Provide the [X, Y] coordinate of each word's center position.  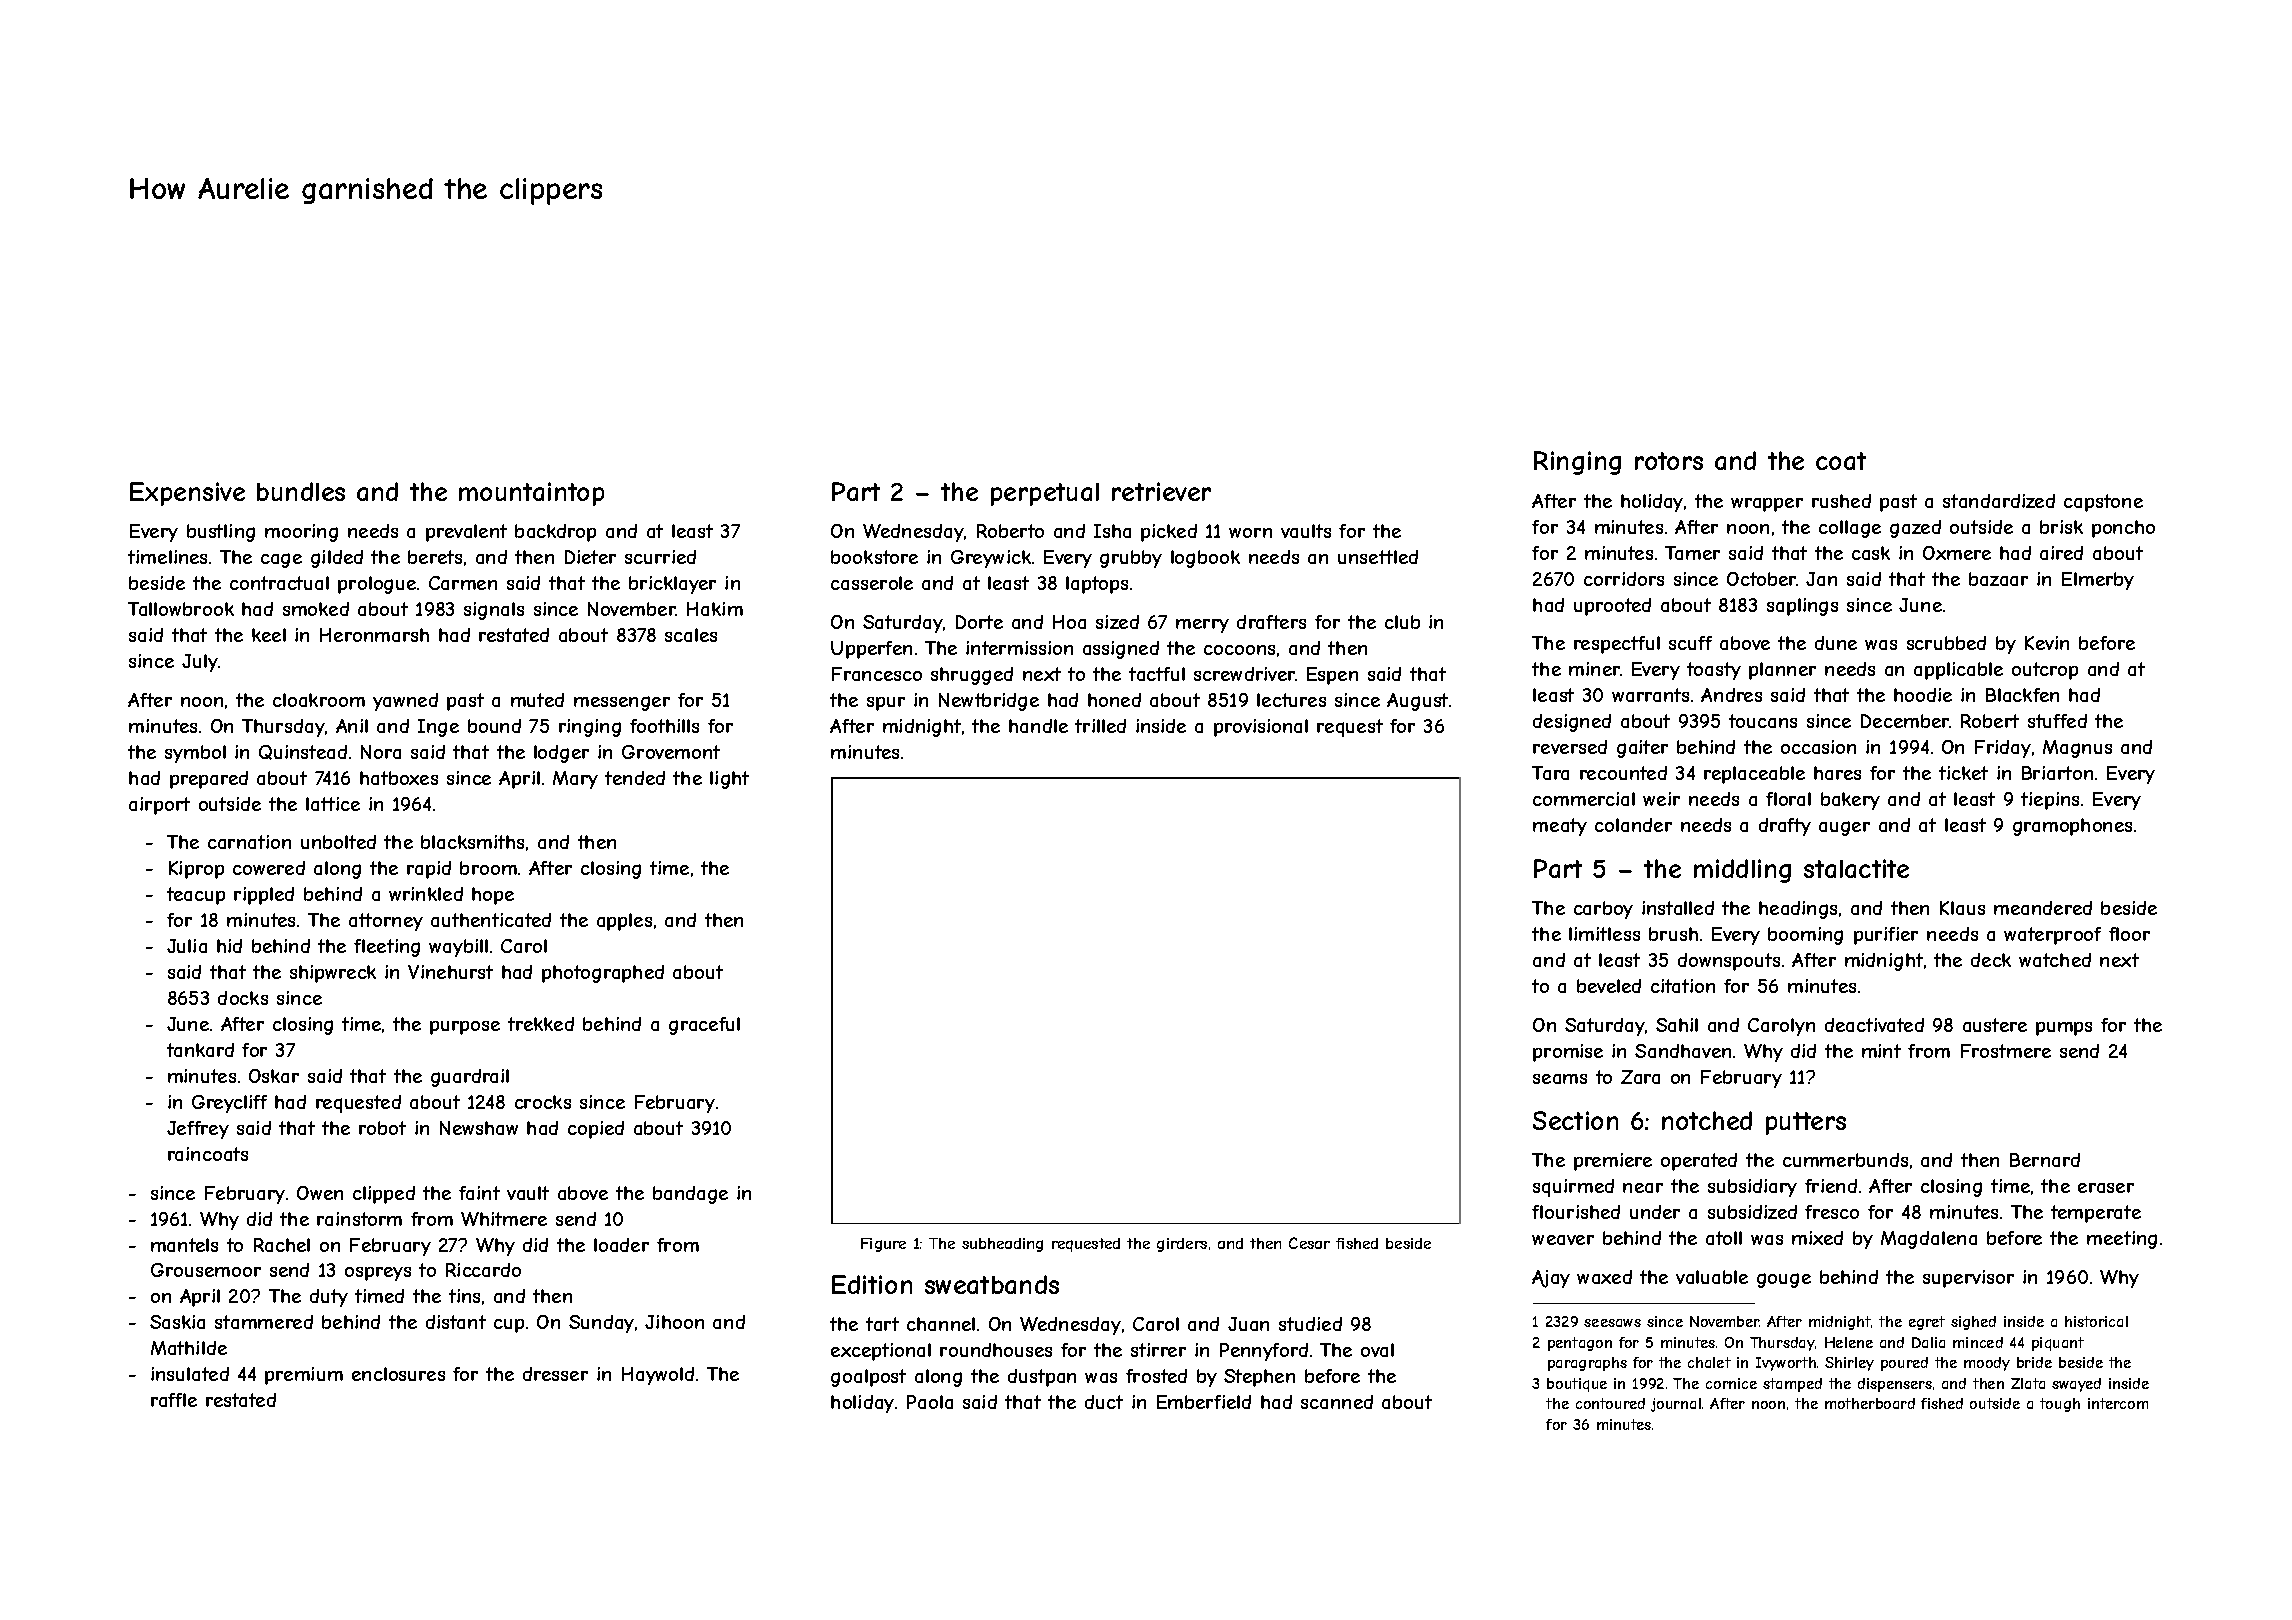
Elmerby [2098, 581]
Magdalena [1929, 1240]
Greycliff [229, 1104]
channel [941, 1324]
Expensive [187, 494]
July [200, 663]
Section [1575, 1120]
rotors [1669, 461]
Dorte [979, 622]
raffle [174, 1400]
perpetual [1045, 494]
